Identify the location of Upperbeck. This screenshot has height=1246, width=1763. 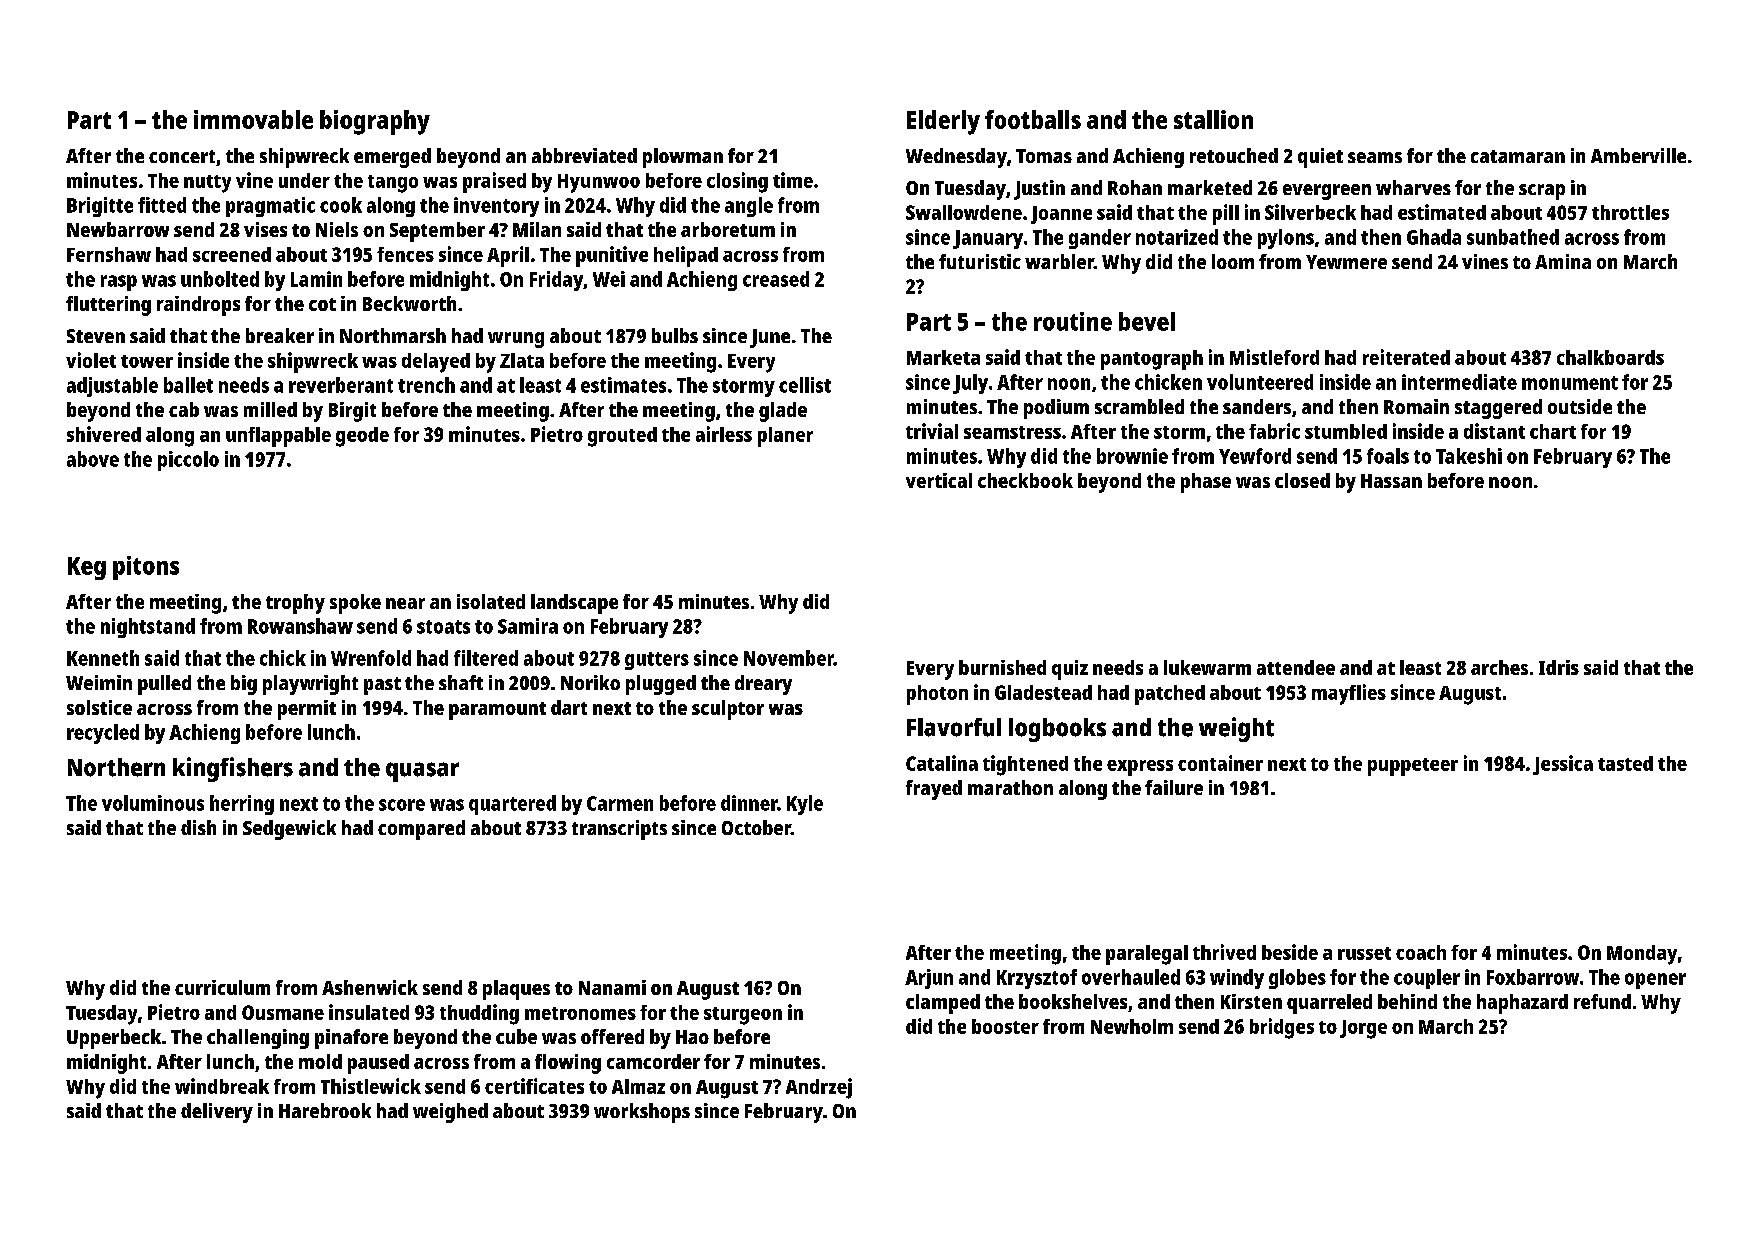
(114, 1039).
